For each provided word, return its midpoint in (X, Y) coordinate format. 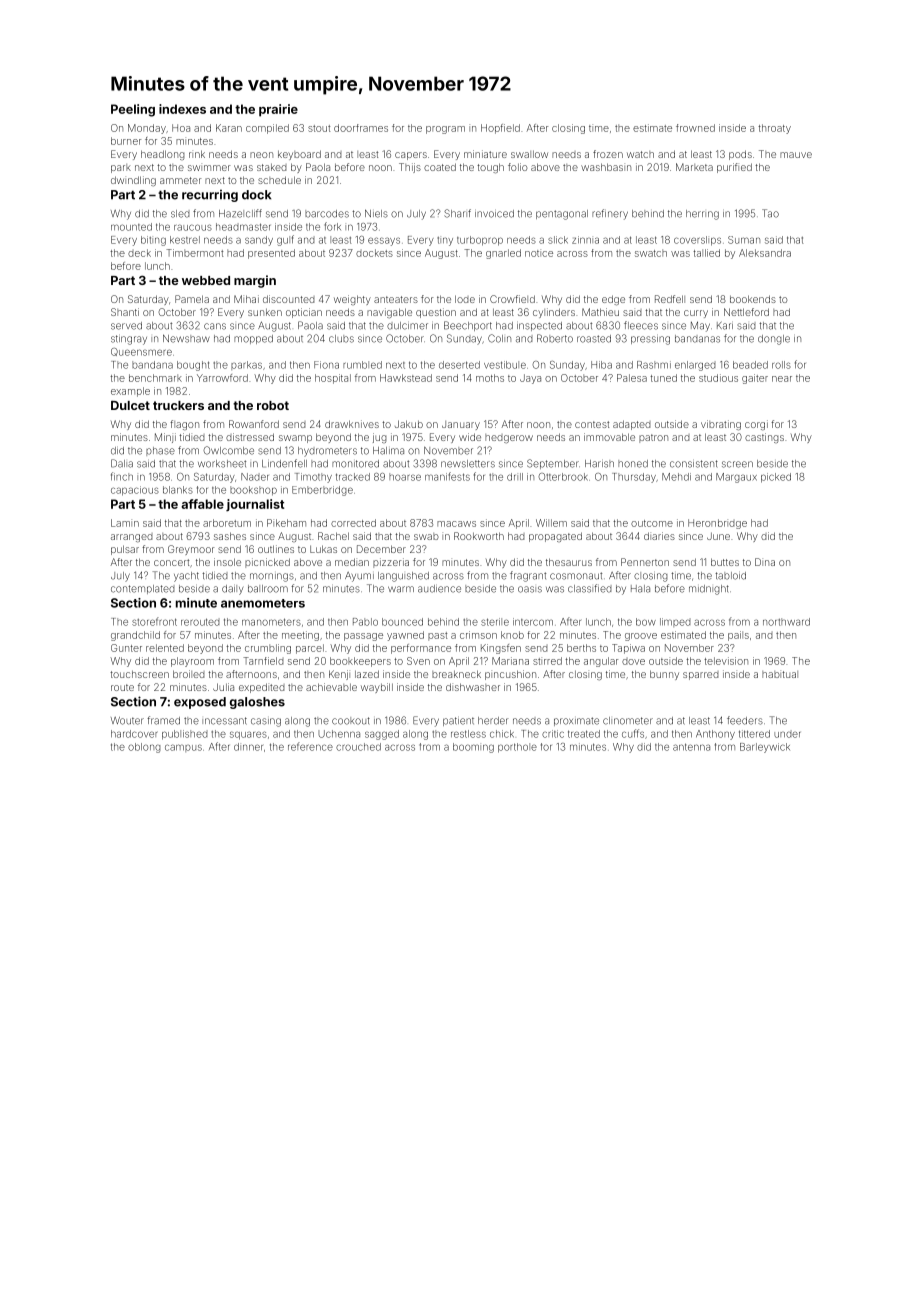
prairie (278, 110)
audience (439, 589)
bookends (753, 299)
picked (776, 478)
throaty (774, 129)
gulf (285, 240)
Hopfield (500, 129)
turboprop (480, 241)
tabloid (730, 576)
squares (248, 735)
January (461, 425)
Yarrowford (222, 378)
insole (227, 562)
